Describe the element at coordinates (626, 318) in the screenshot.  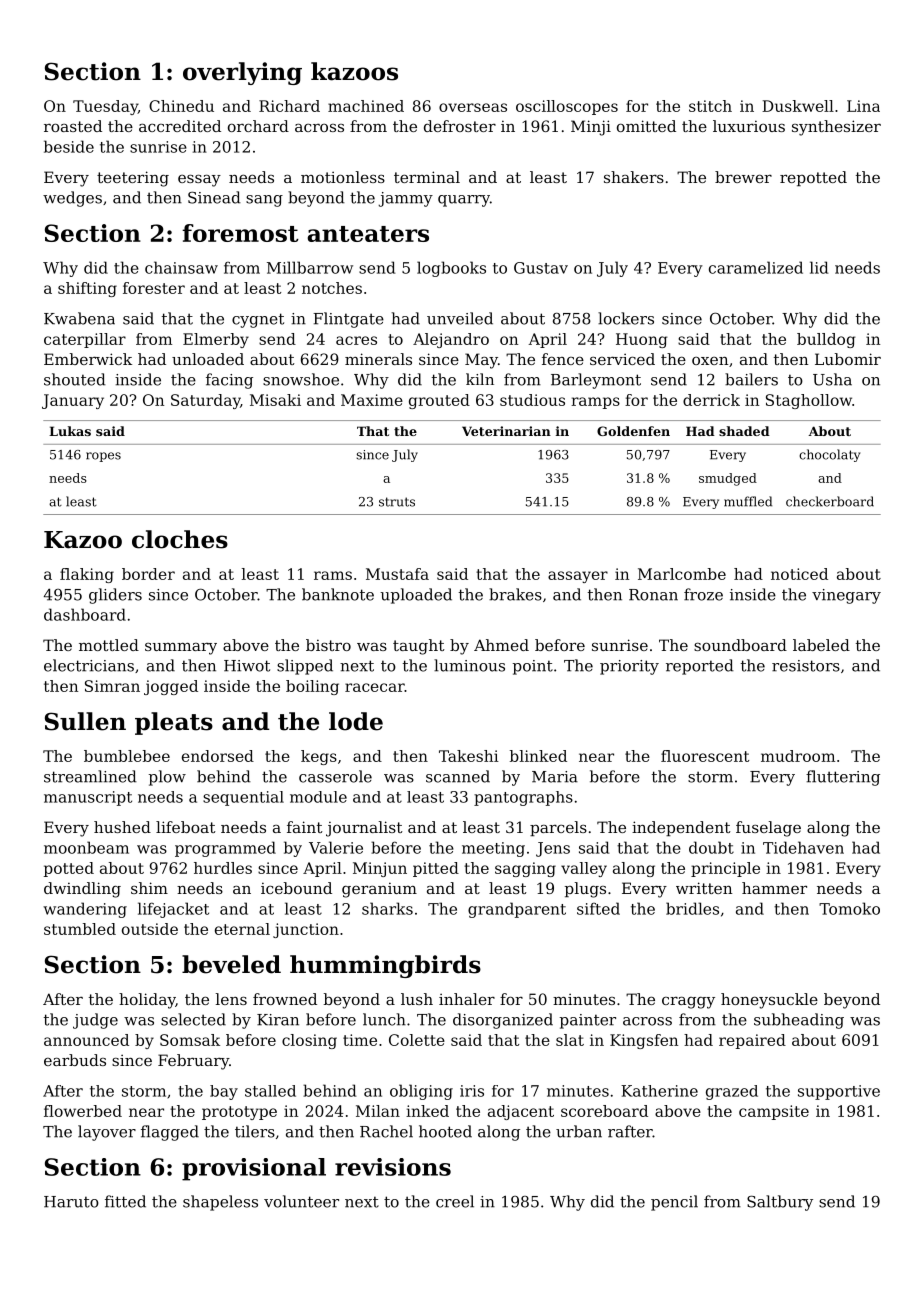
I see `lockers` at that location.
